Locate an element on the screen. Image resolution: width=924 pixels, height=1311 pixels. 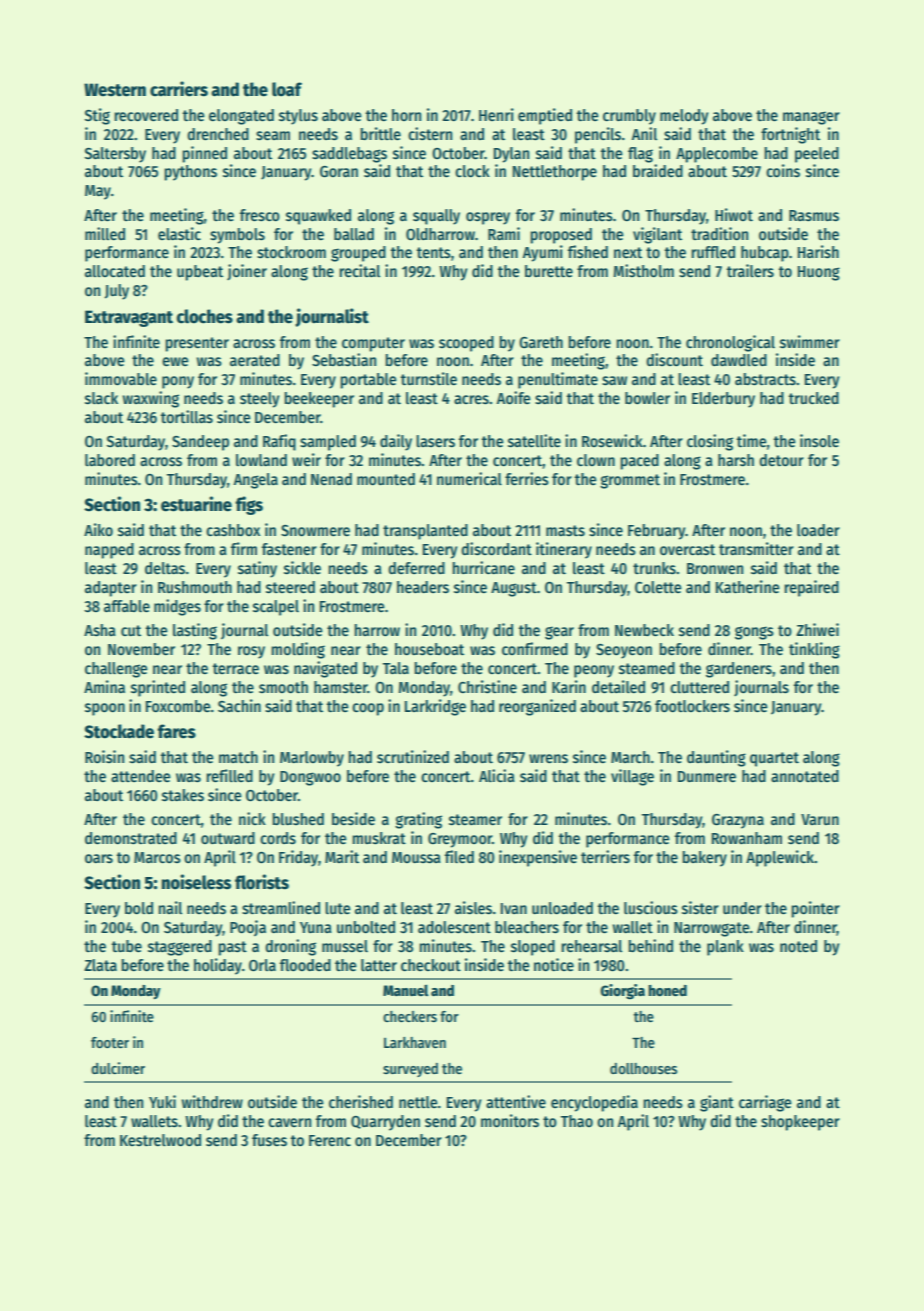
Christine is located at coordinates (487, 687).
